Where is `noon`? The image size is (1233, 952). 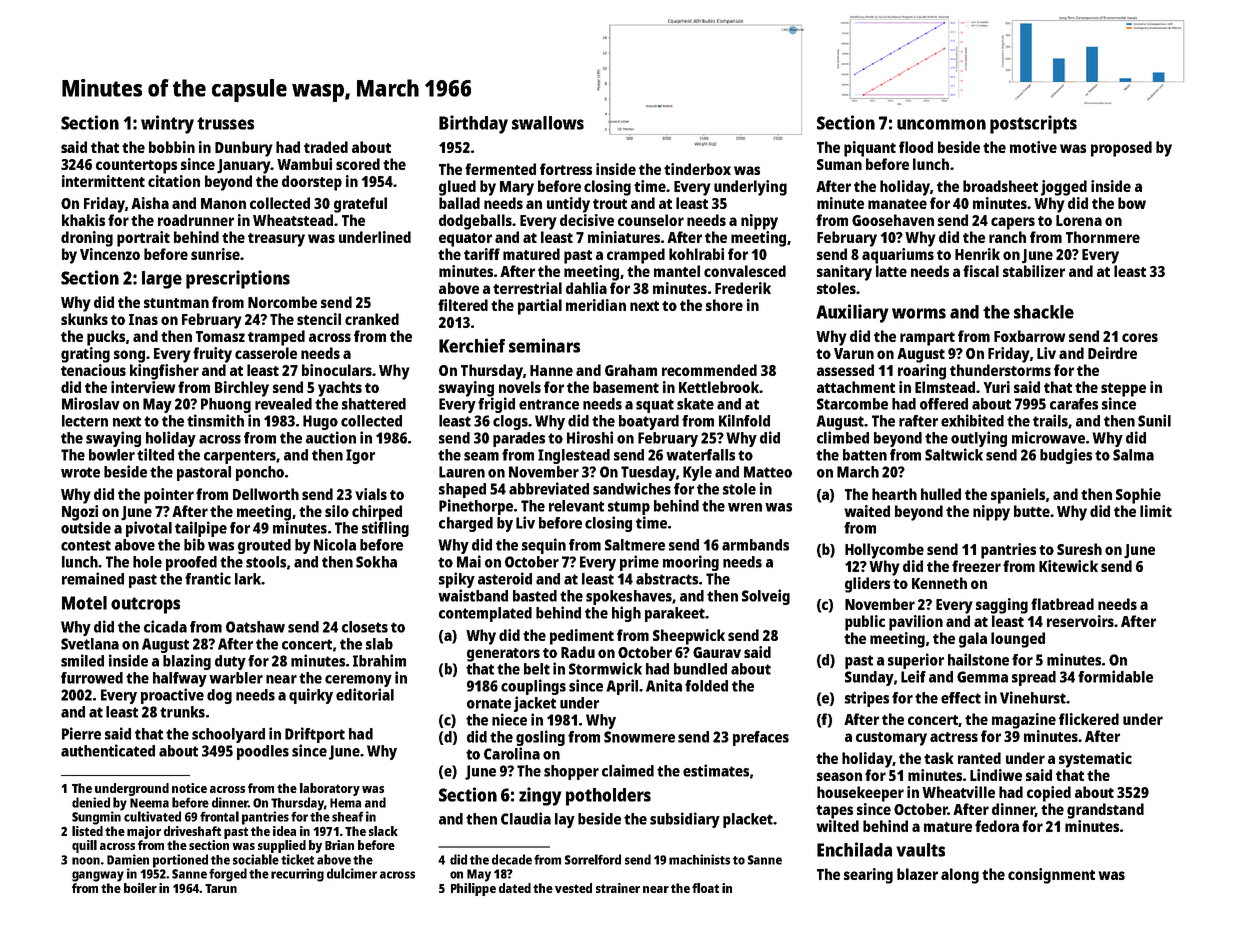 noon is located at coordinates (86, 861).
